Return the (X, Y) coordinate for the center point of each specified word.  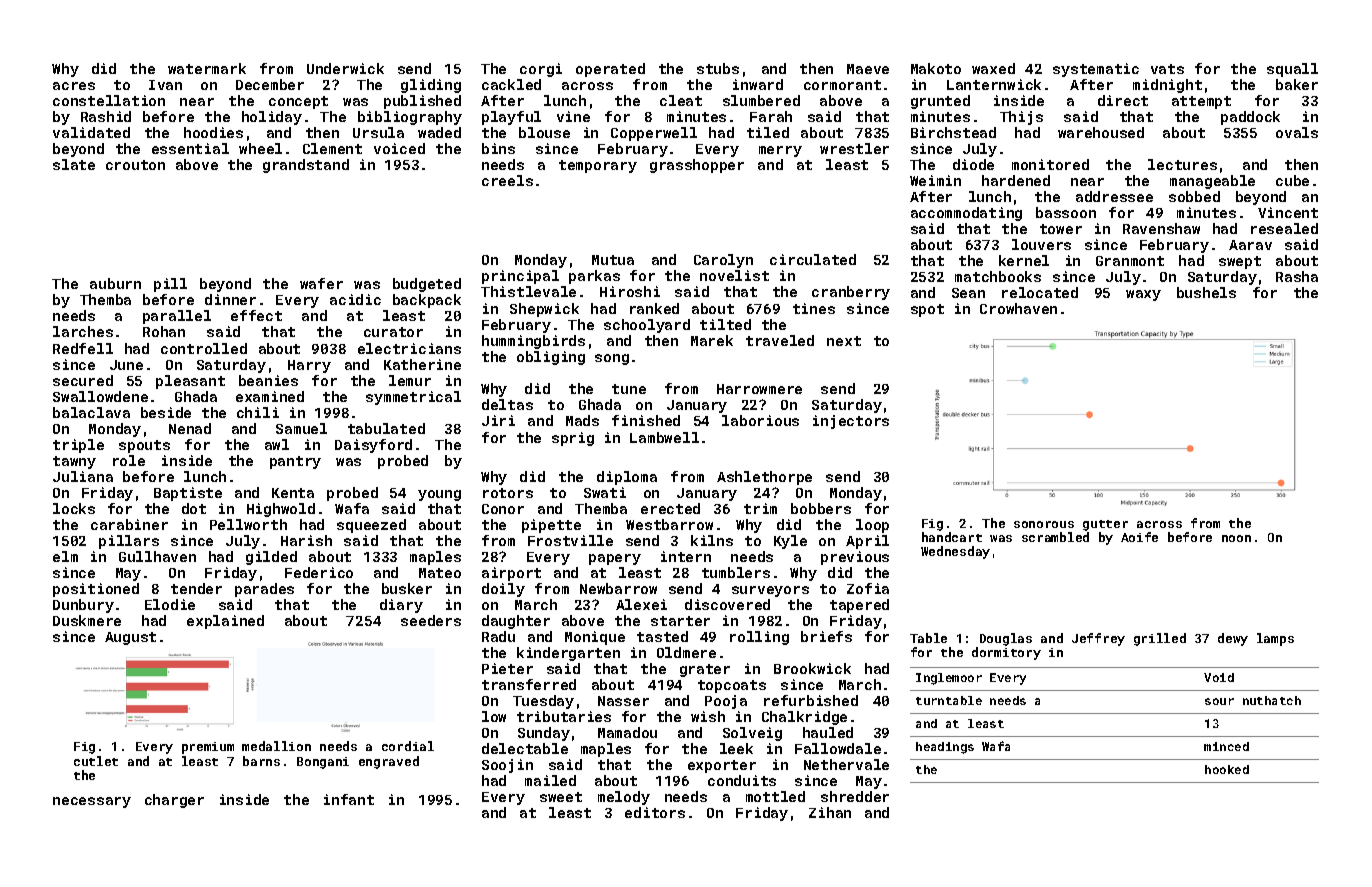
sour (1219, 701)
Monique (595, 638)
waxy (1143, 295)
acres (74, 86)
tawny (74, 462)
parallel (177, 317)
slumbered (761, 100)
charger (174, 801)
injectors (851, 422)
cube (1292, 180)
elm (65, 556)
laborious (760, 420)
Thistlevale (528, 291)
